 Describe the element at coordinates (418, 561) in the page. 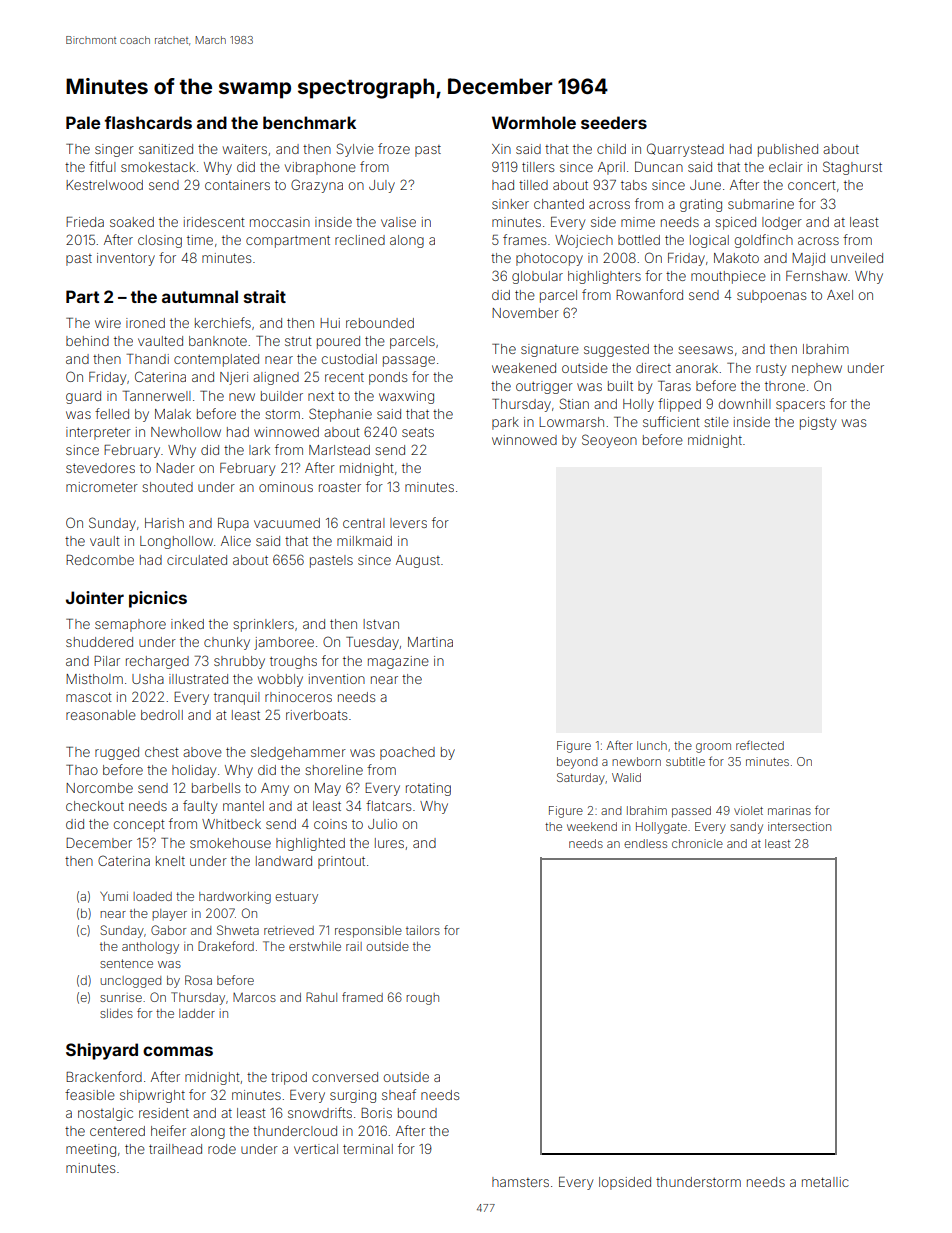

I see `August` at that location.
